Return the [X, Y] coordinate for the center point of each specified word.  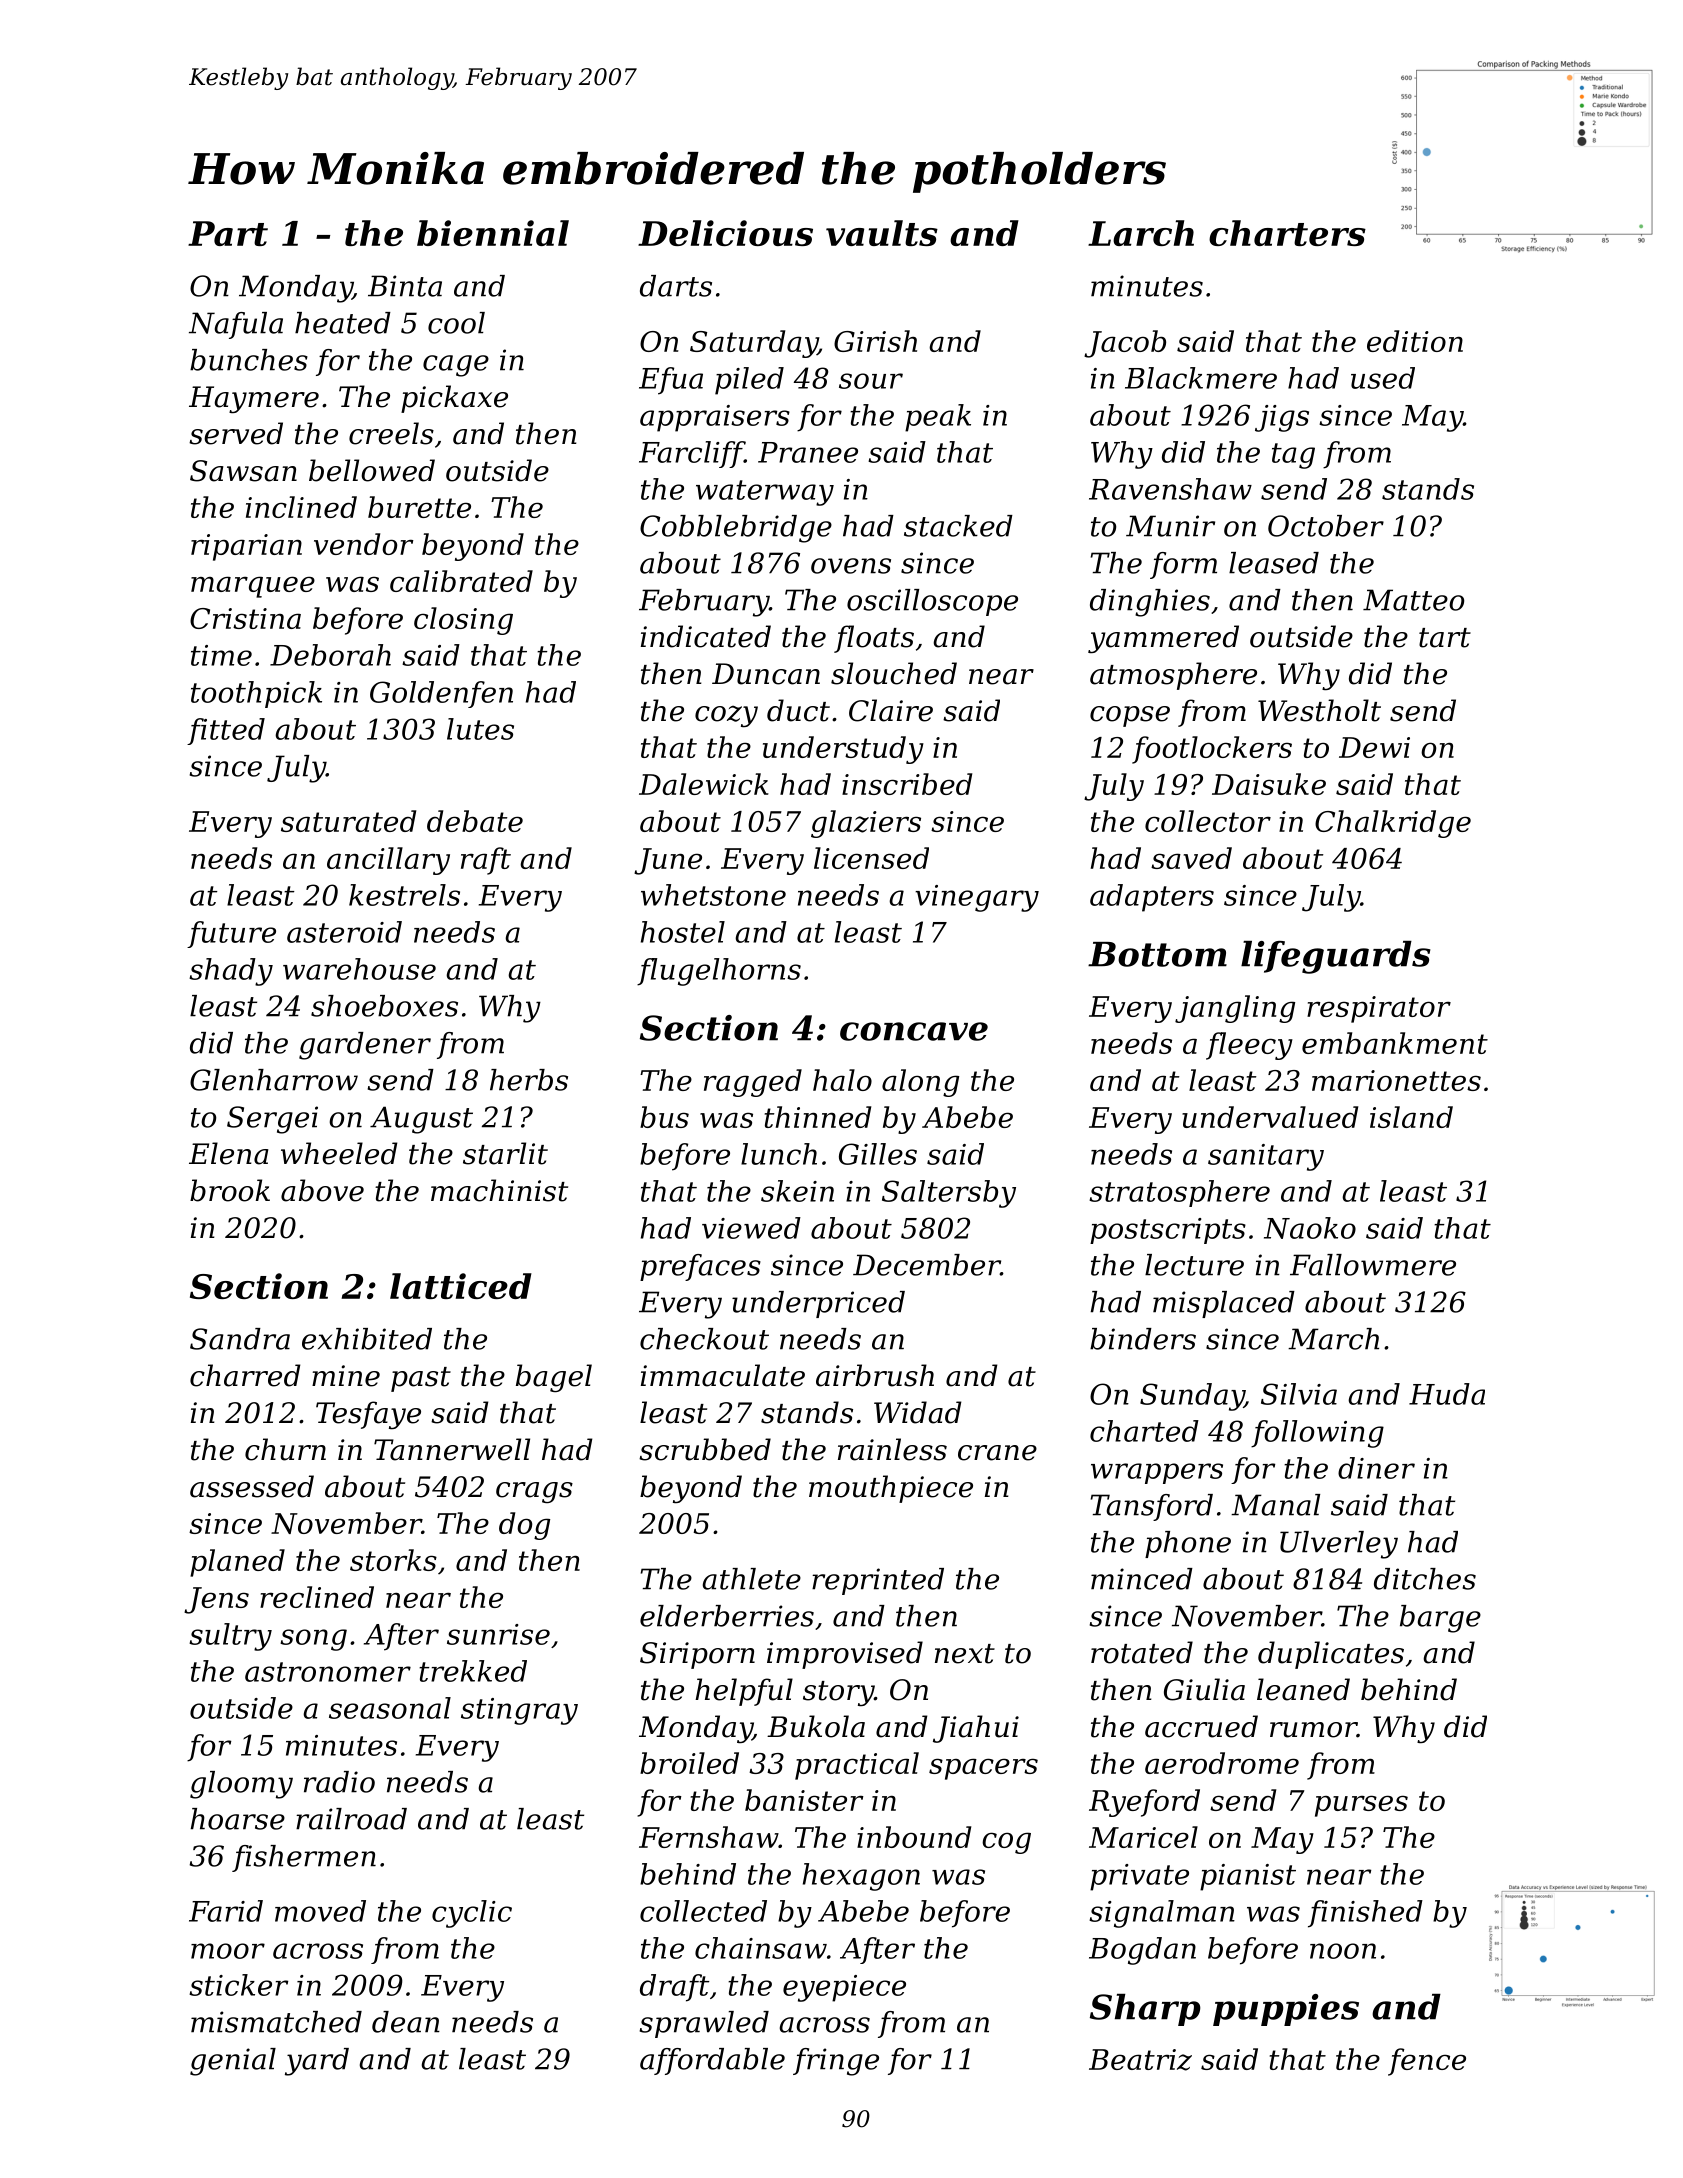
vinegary [977, 898]
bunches [249, 360]
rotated [1142, 1652]
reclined [317, 1597]
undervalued [1270, 1117]
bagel [554, 1378]
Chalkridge [1393, 824]
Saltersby [949, 1194]
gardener [365, 1046]
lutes [480, 729]
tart [1445, 638]
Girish [875, 341]
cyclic [472, 1914]
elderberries [727, 1616]
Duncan [766, 674]
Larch [1141, 233]
